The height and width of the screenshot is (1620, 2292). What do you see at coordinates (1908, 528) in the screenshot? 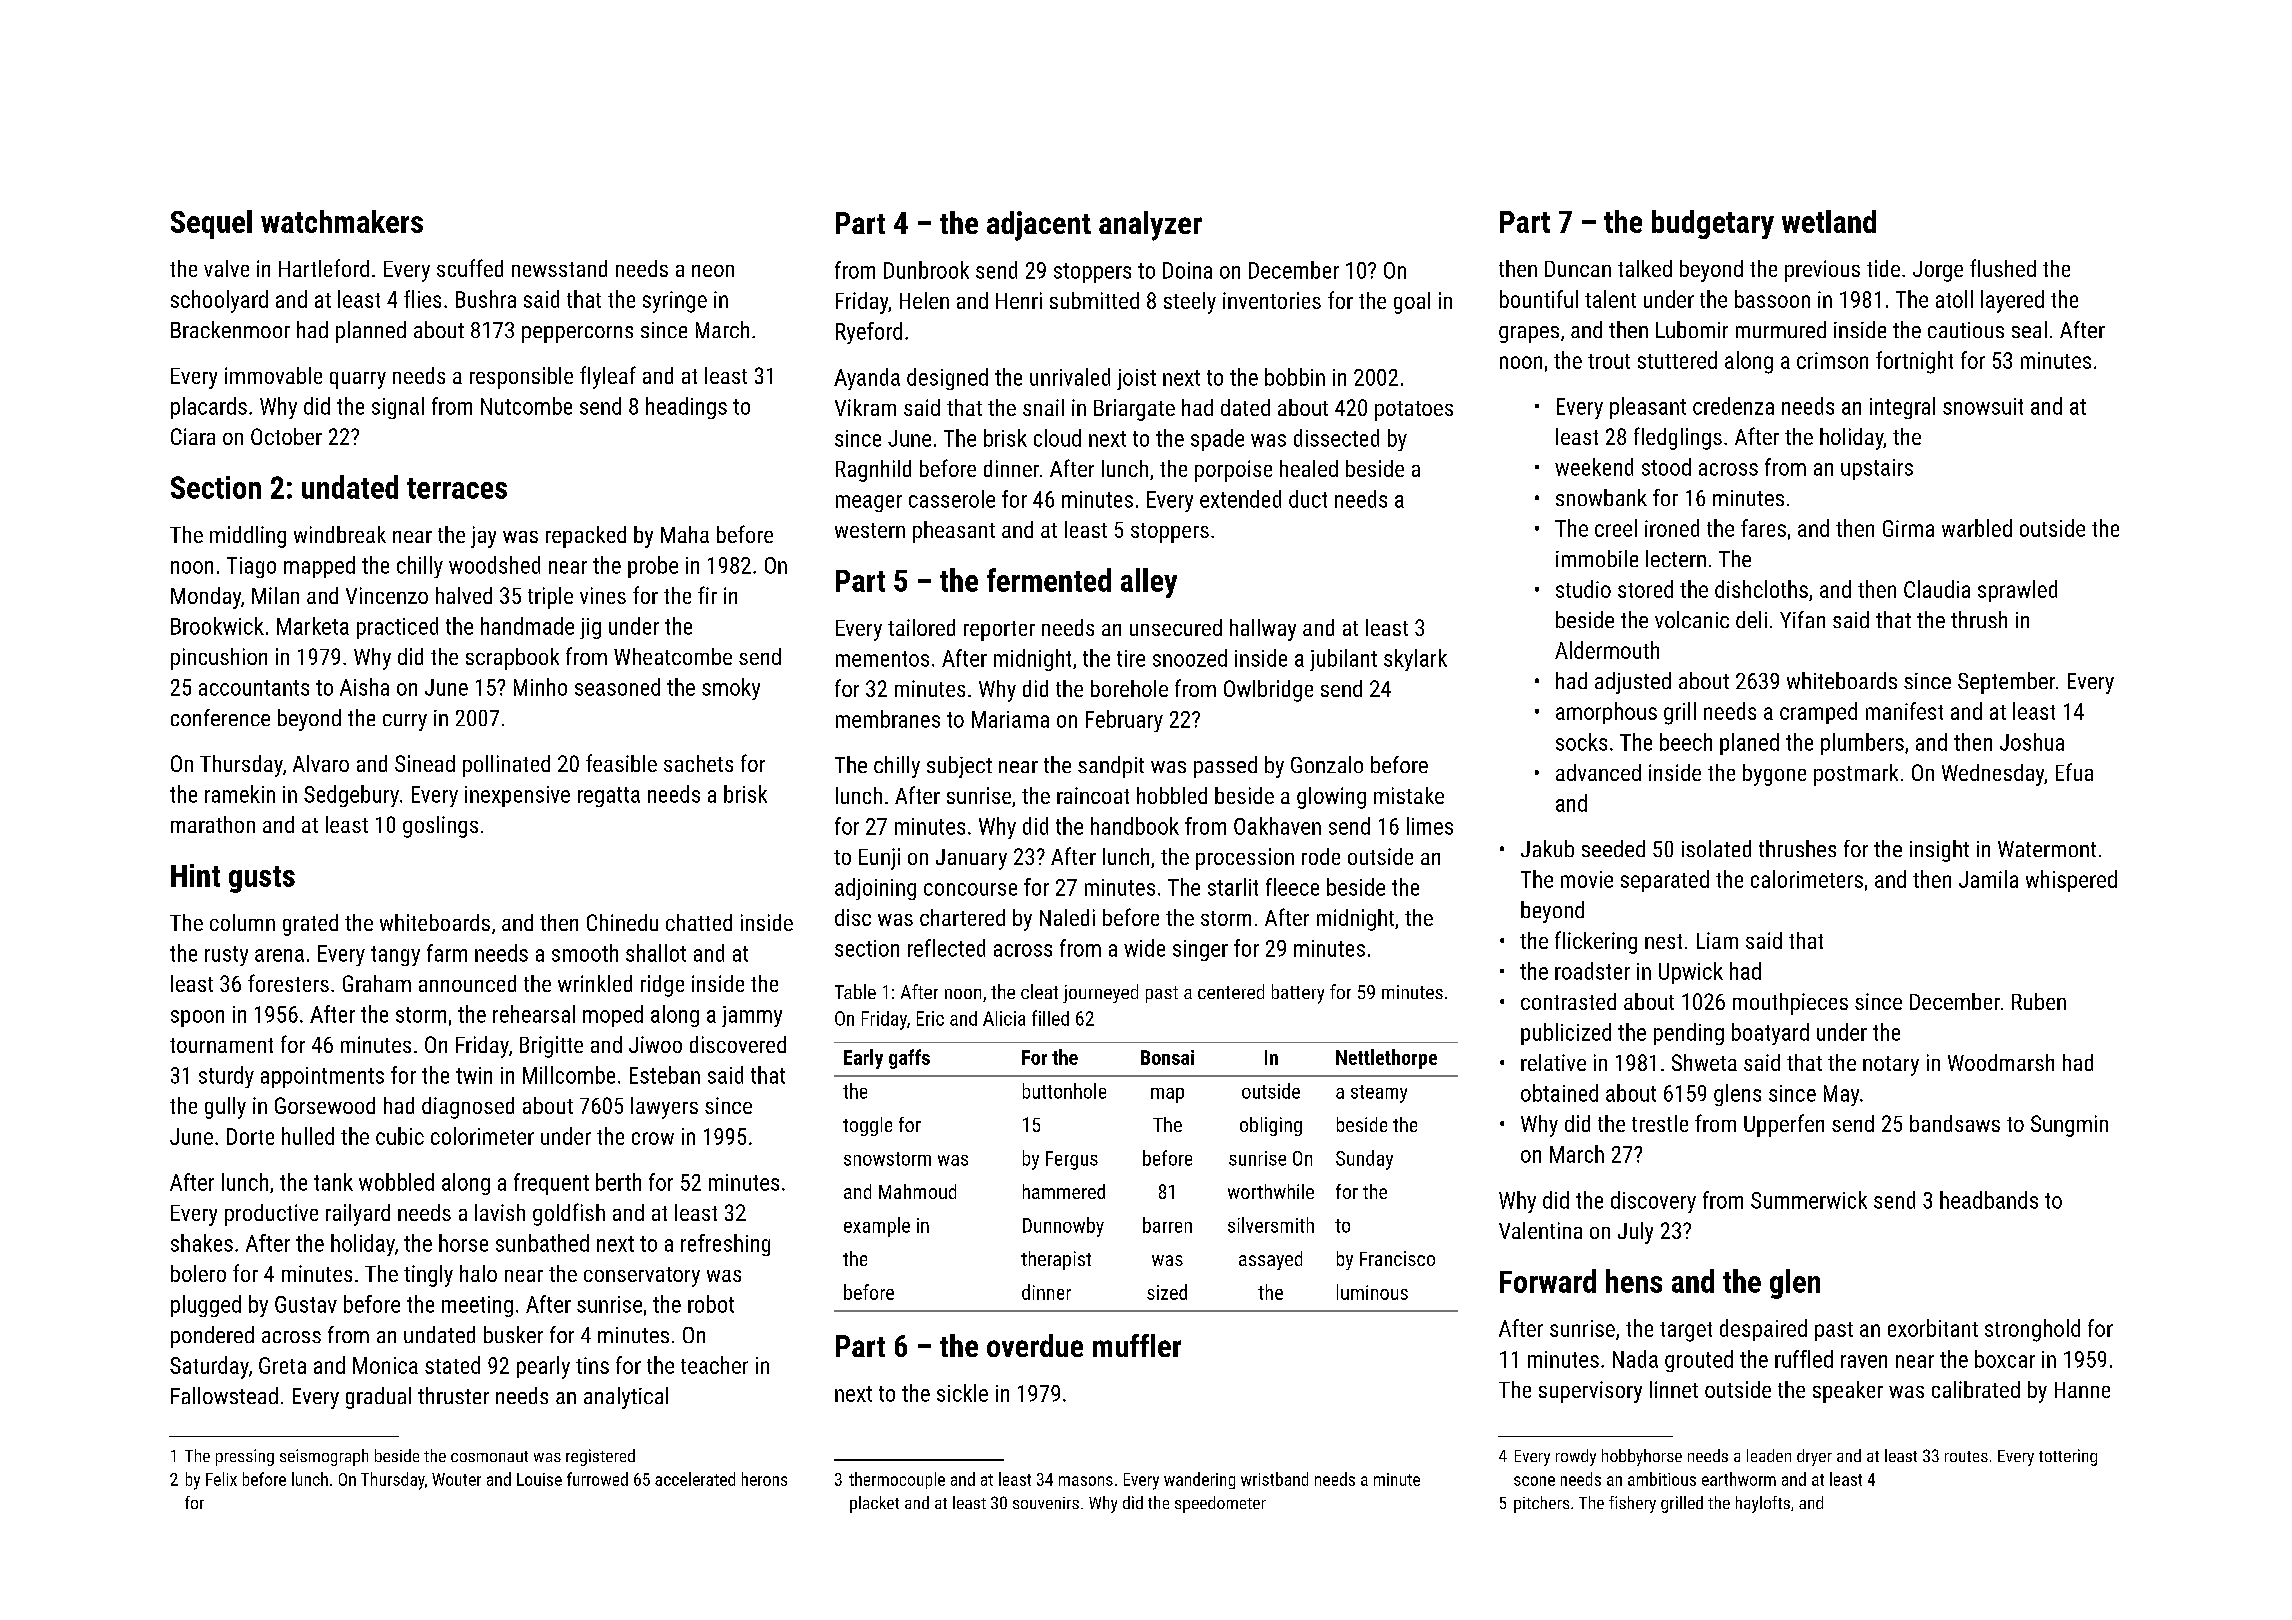
I see `Girma` at bounding box center [1908, 528].
